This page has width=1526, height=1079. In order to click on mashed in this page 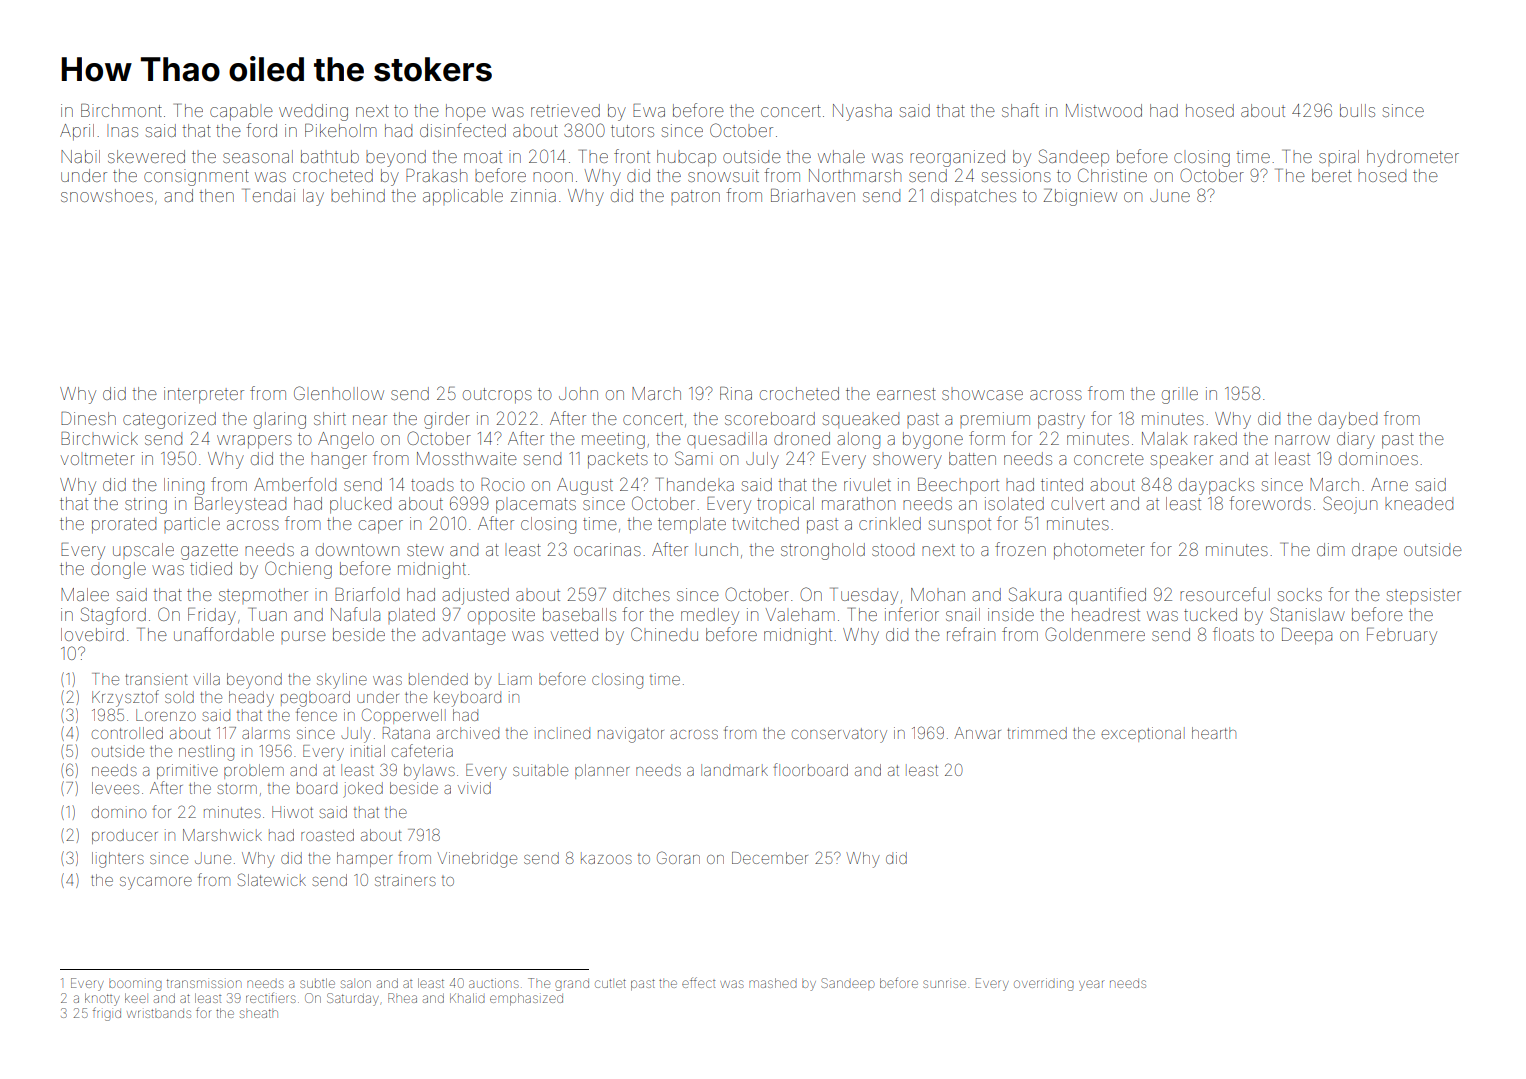, I will do `click(773, 983)`.
